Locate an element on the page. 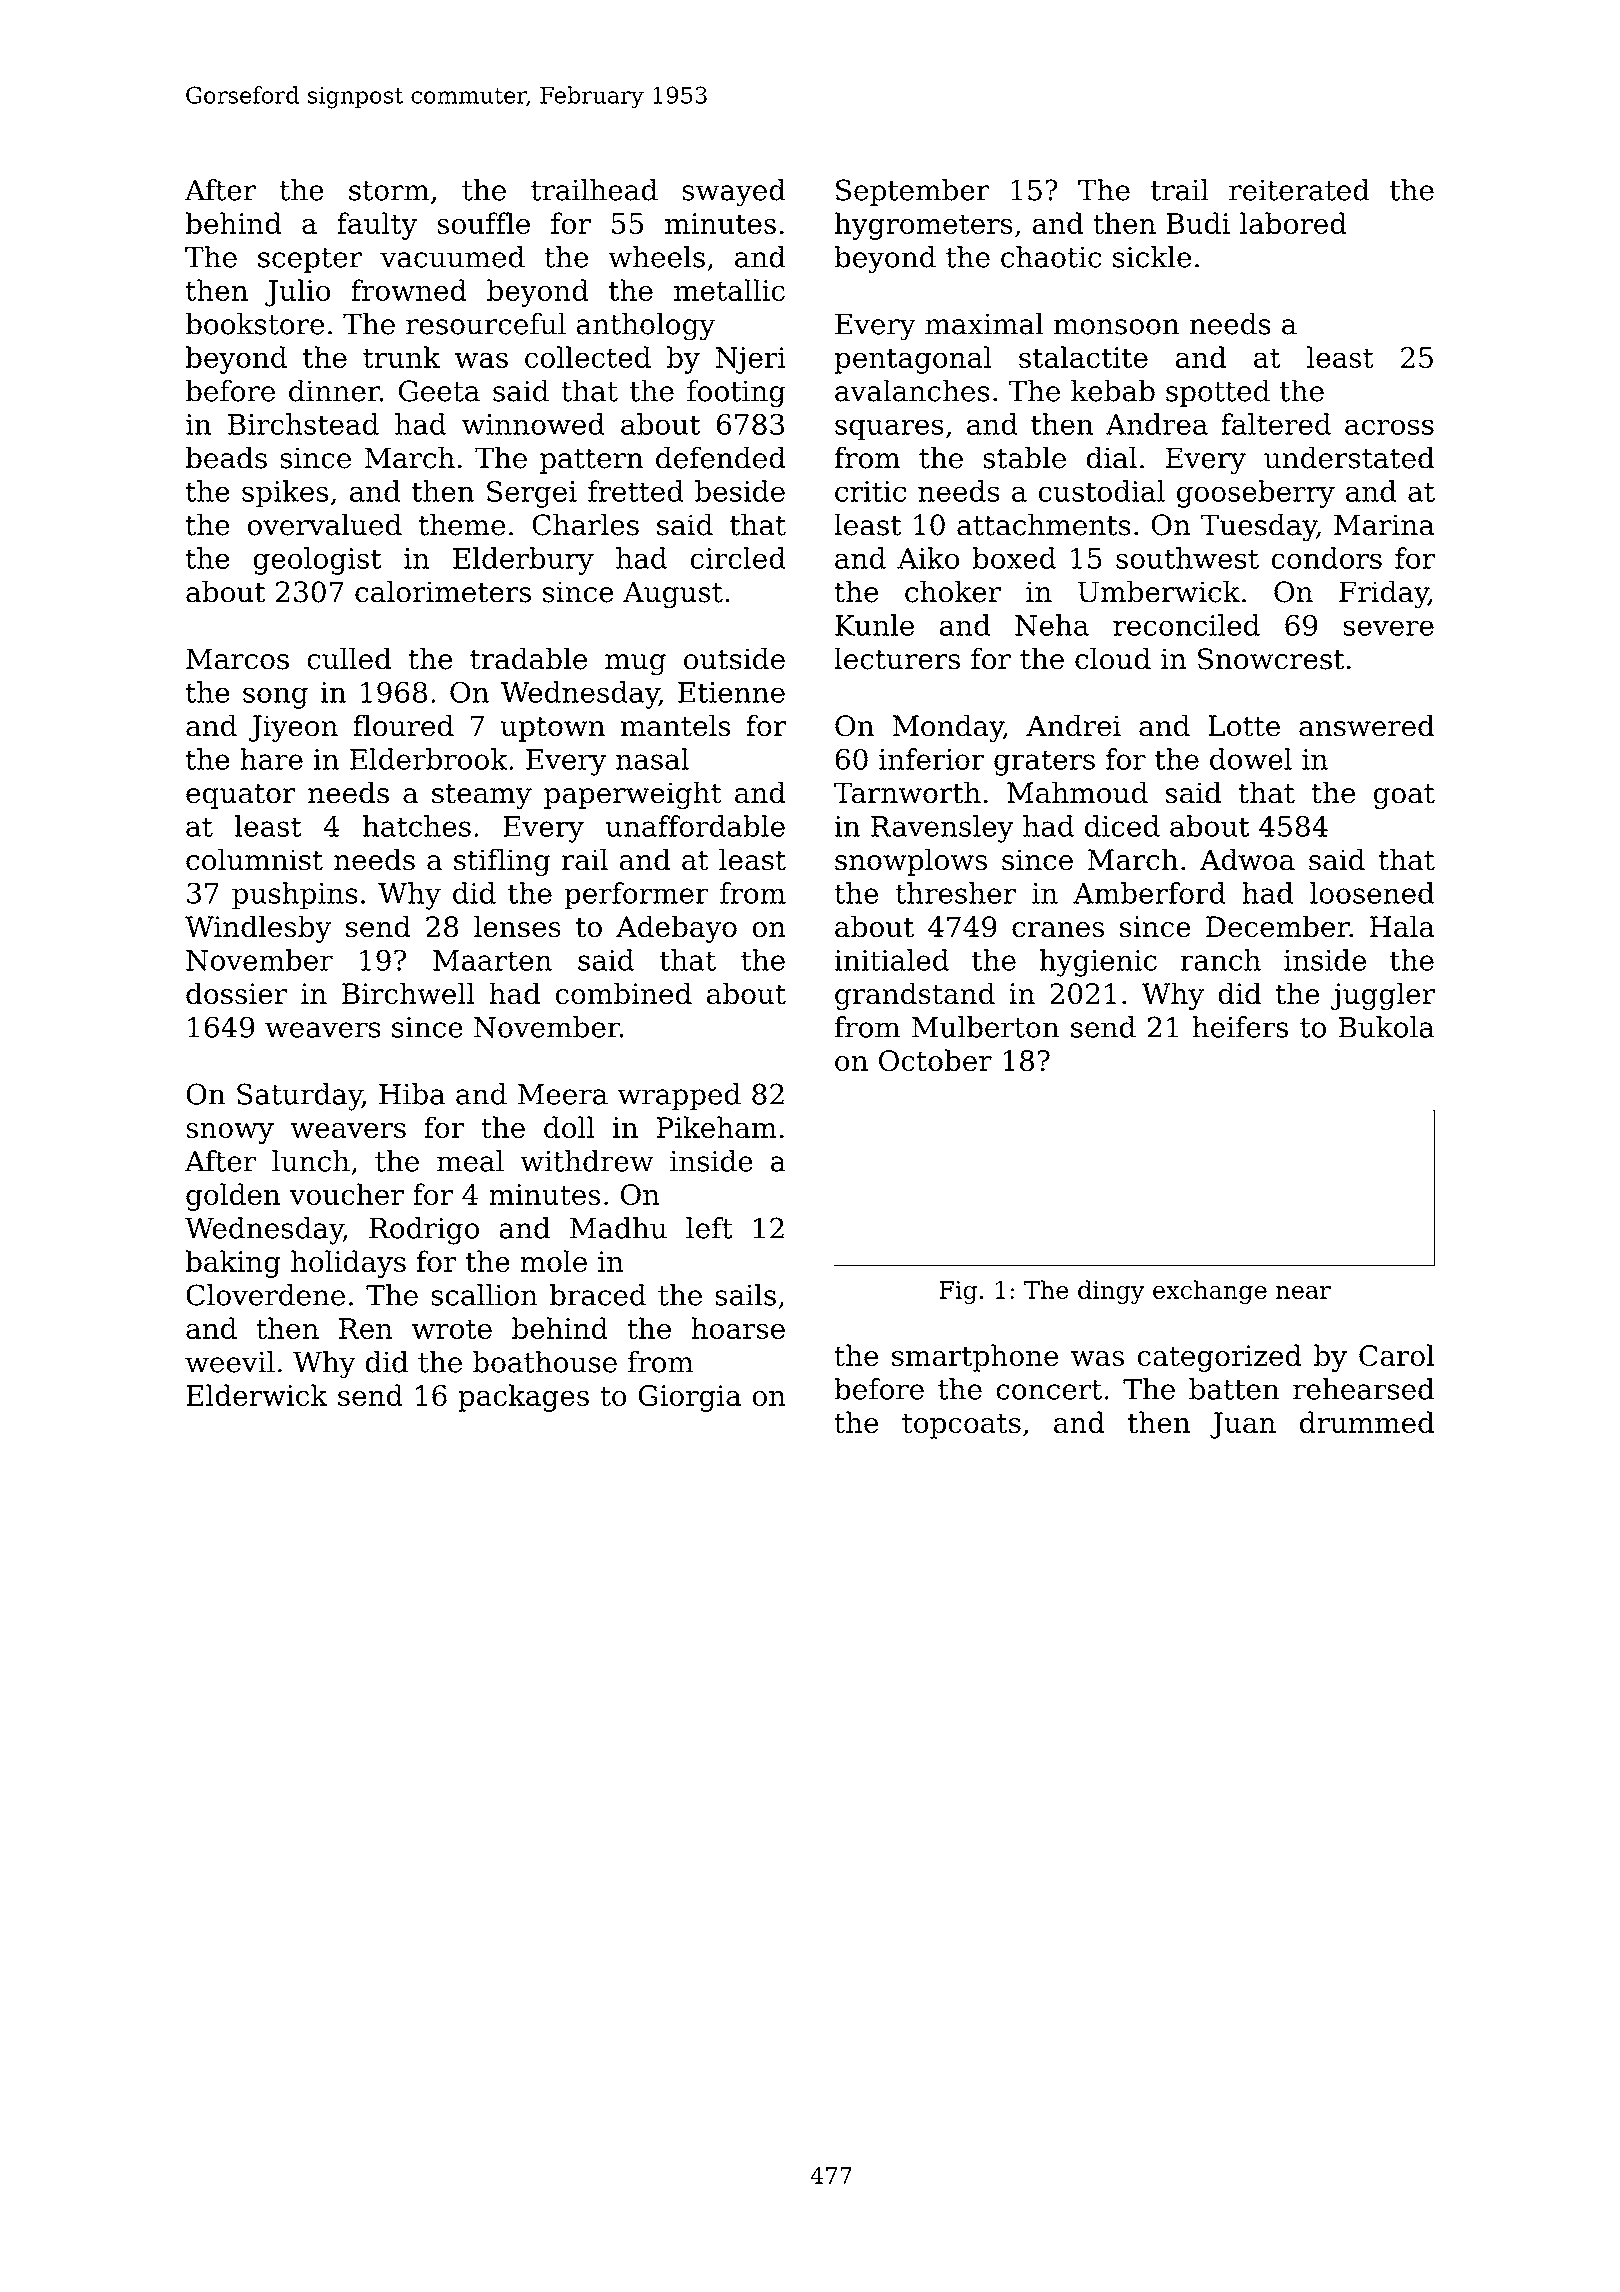  drummed is located at coordinates (1367, 1422).
